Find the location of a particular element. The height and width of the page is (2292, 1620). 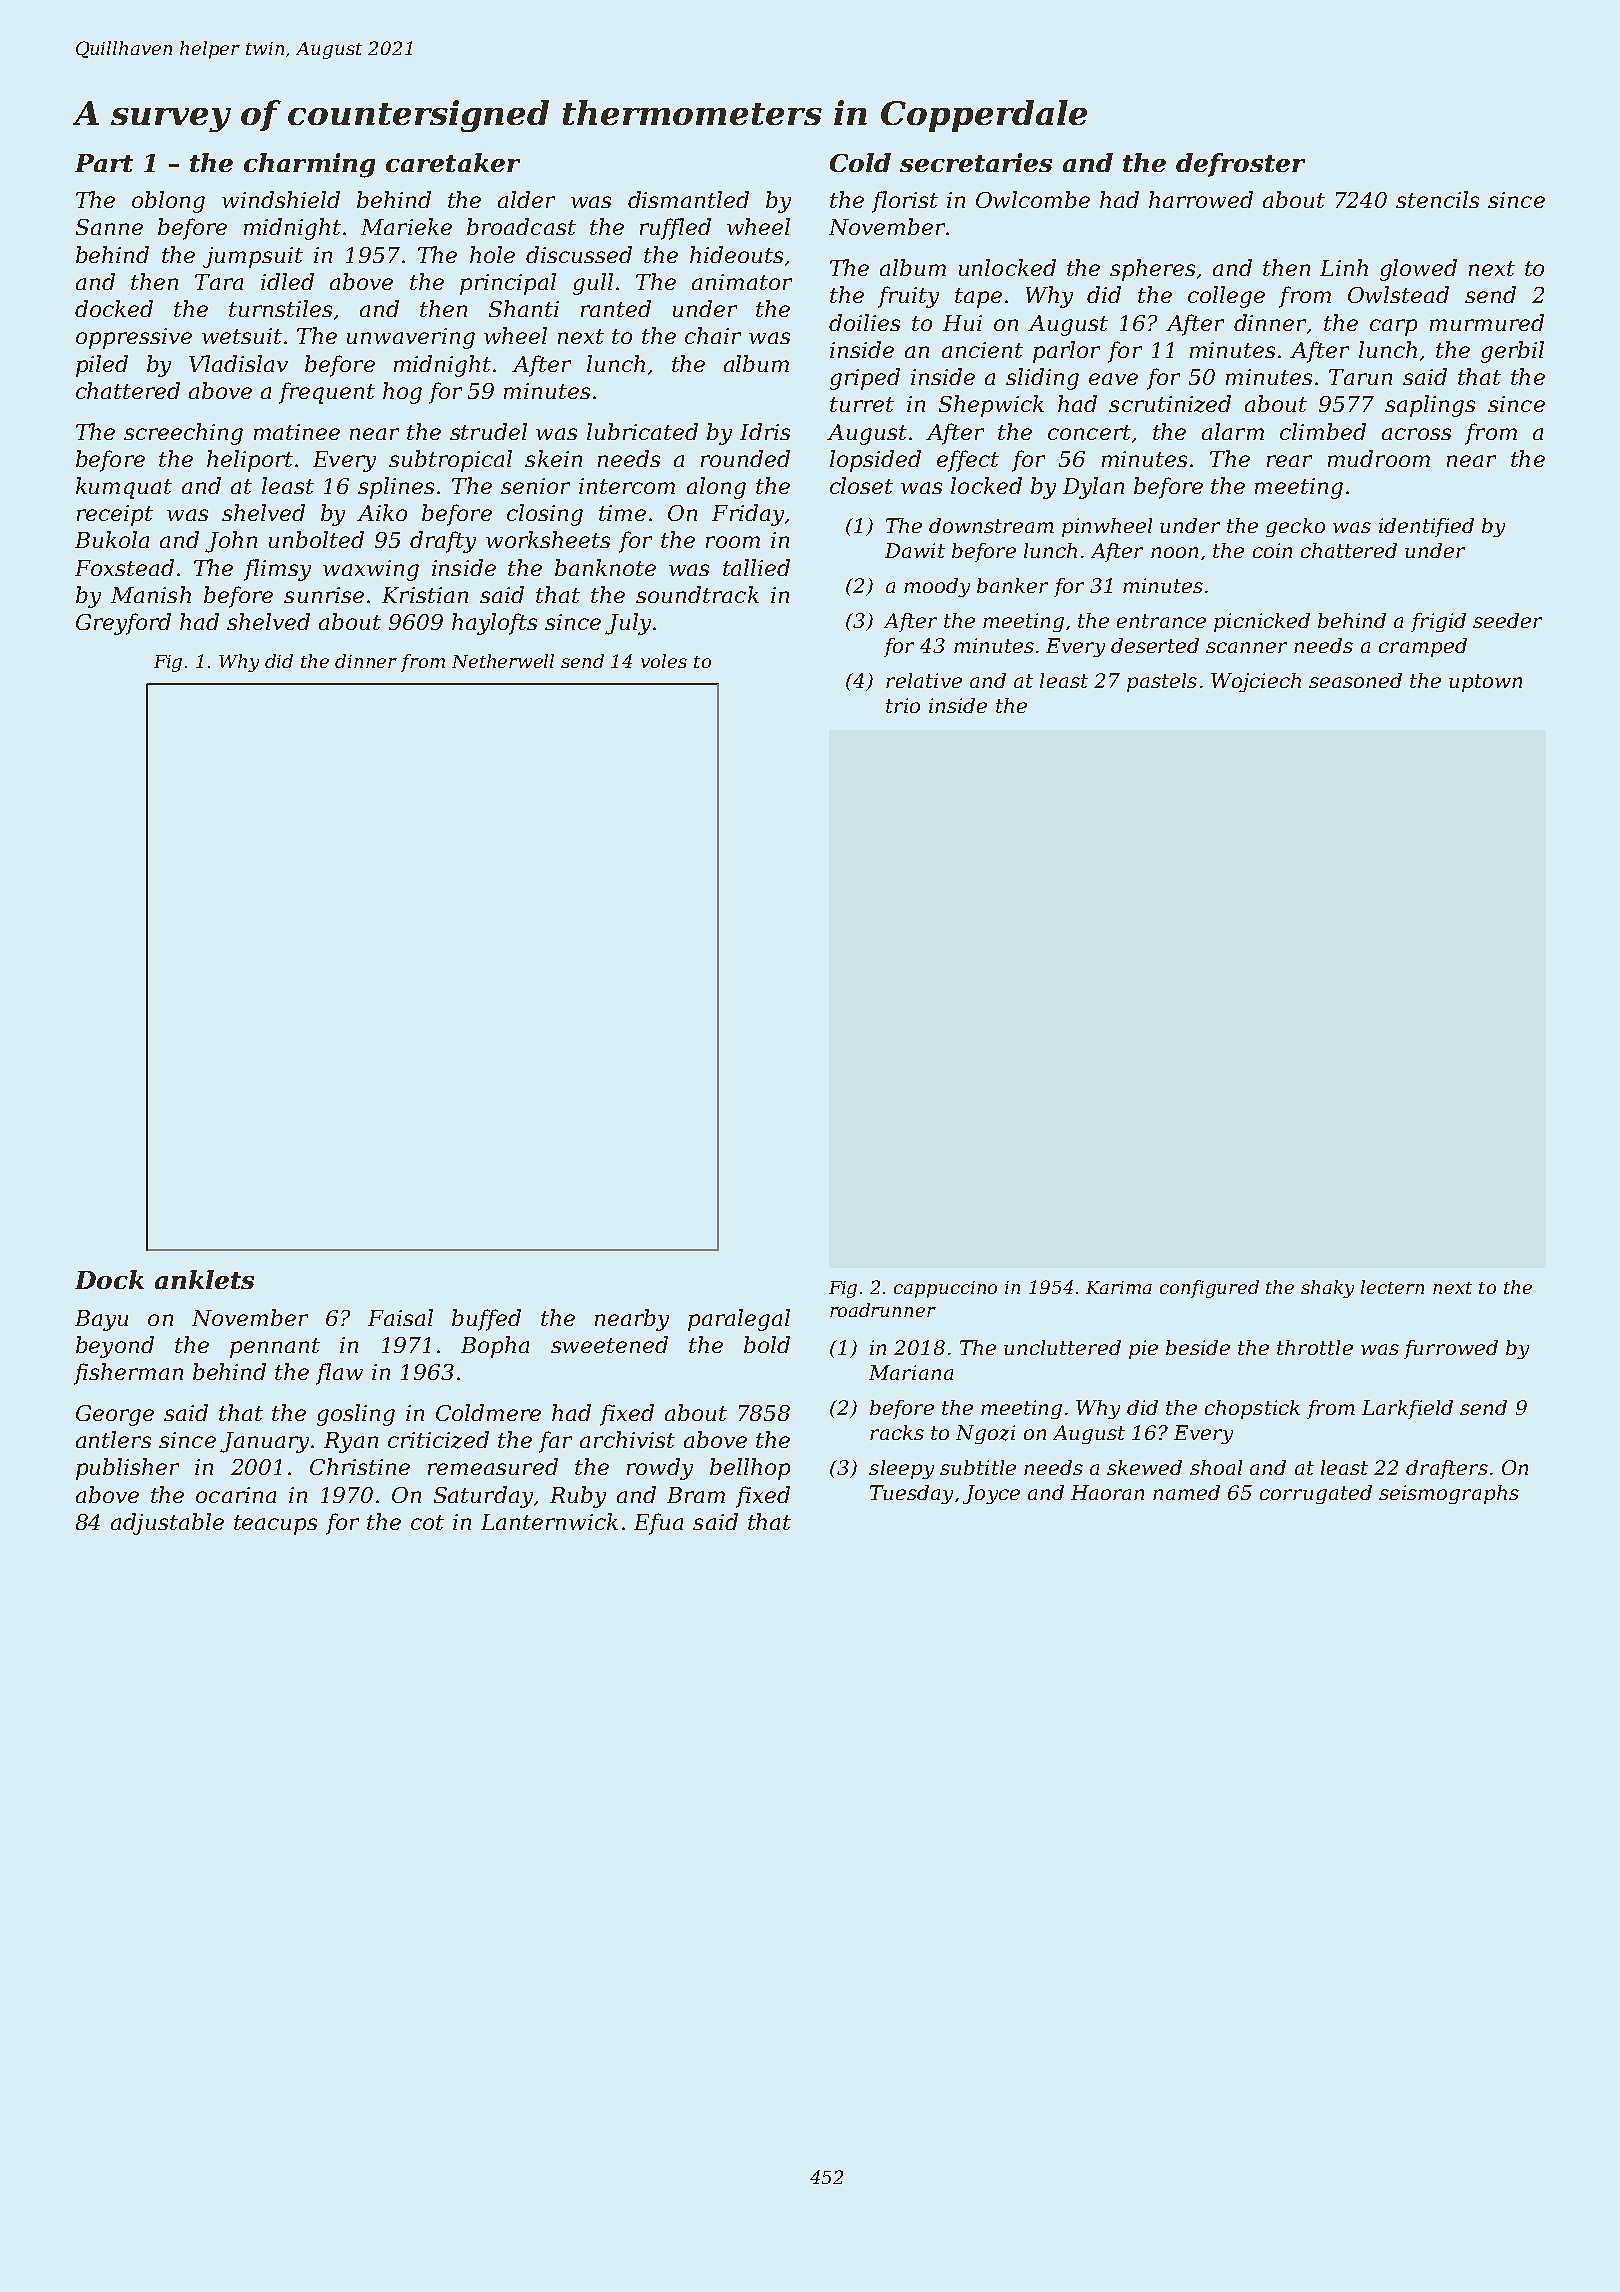

buffed is located at coordinates (486, 1320).
